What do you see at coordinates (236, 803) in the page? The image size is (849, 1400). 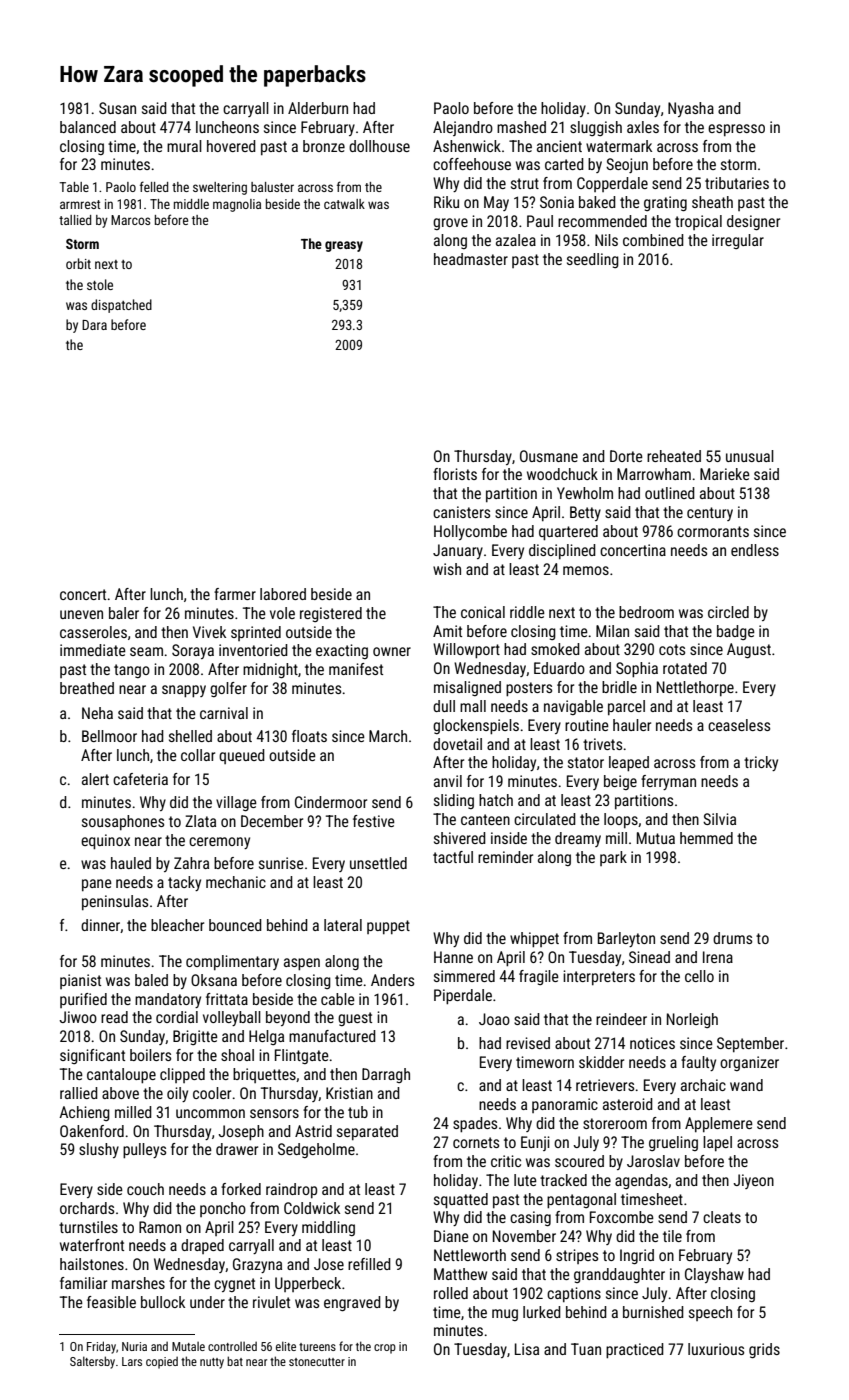 I see `village` at bounding box center [236, 803].
